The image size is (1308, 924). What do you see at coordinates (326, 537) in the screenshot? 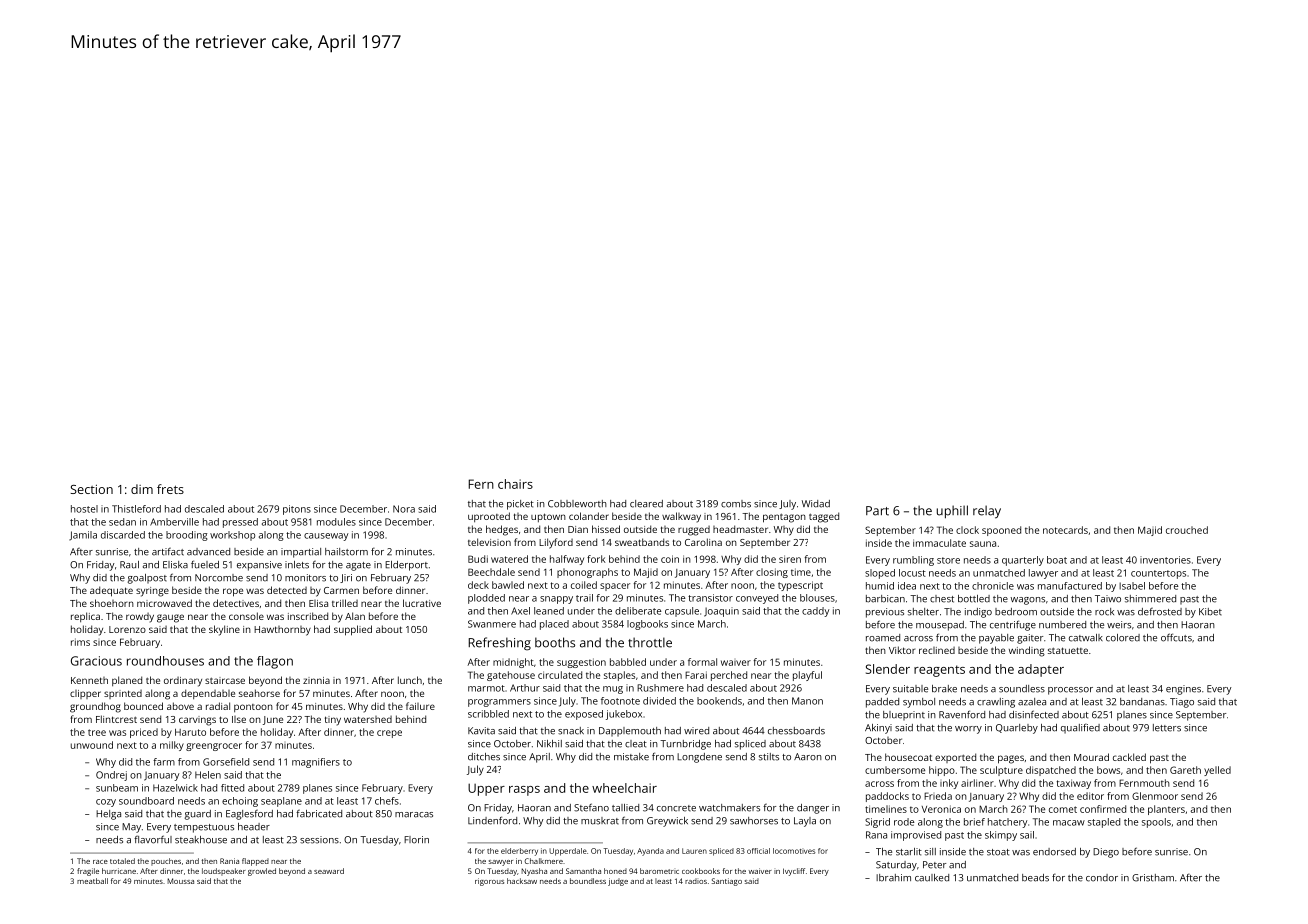
I see `causeway` at bounding box center [326, 537].
